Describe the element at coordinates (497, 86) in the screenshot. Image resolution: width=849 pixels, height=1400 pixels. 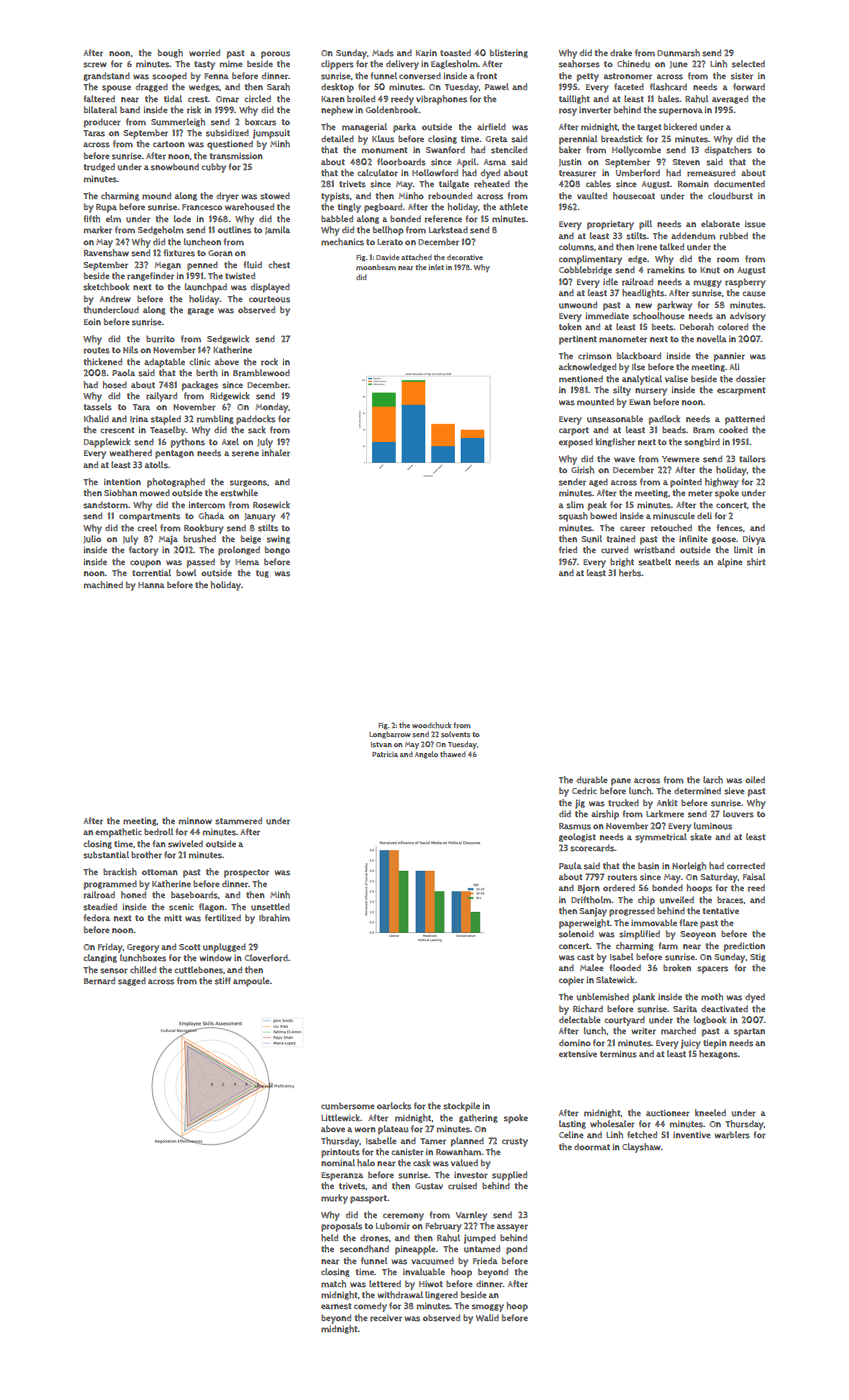
I see `Pawel` at that location.
